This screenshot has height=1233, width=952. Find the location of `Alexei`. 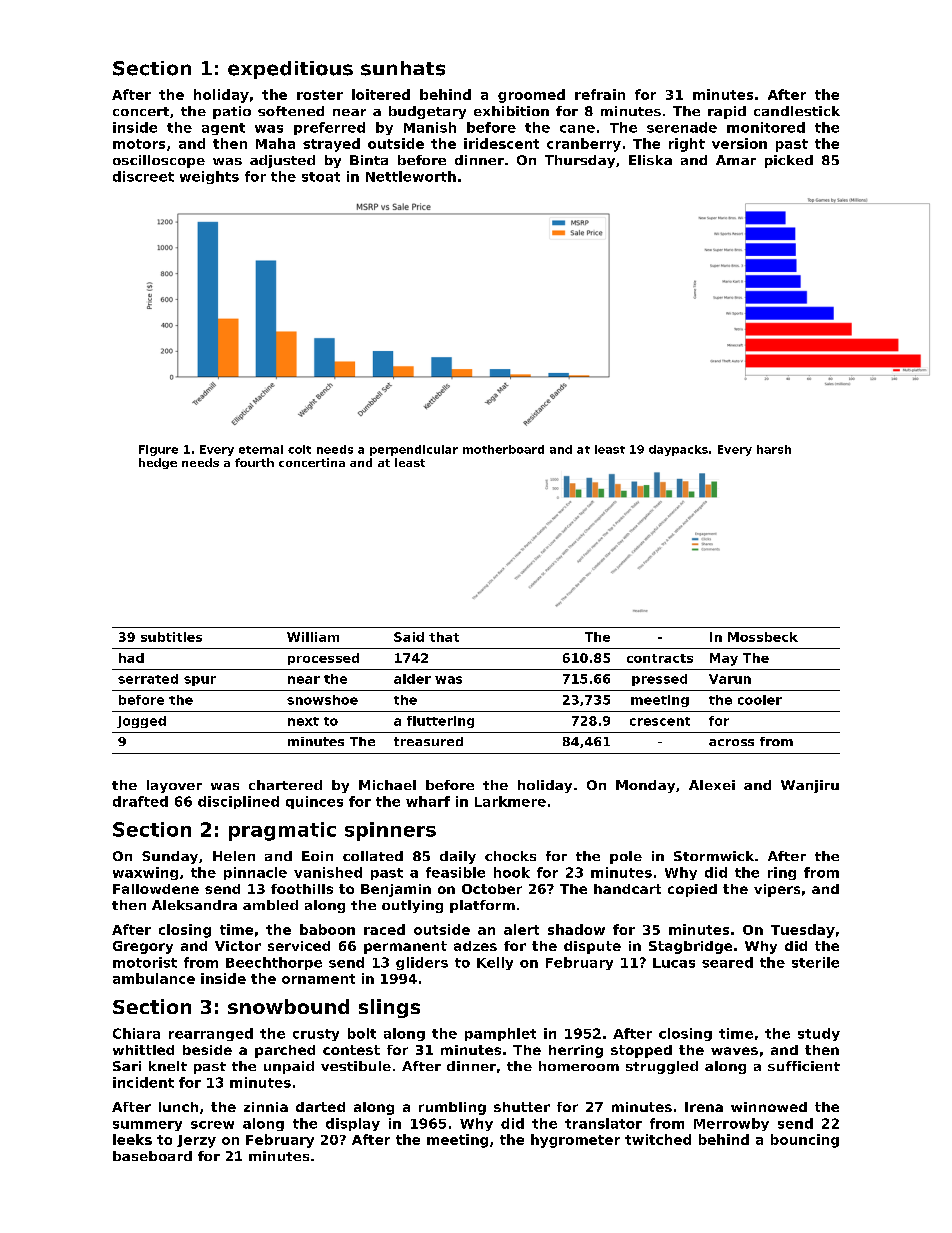

Alexei is located at coordinates (712, 785).
